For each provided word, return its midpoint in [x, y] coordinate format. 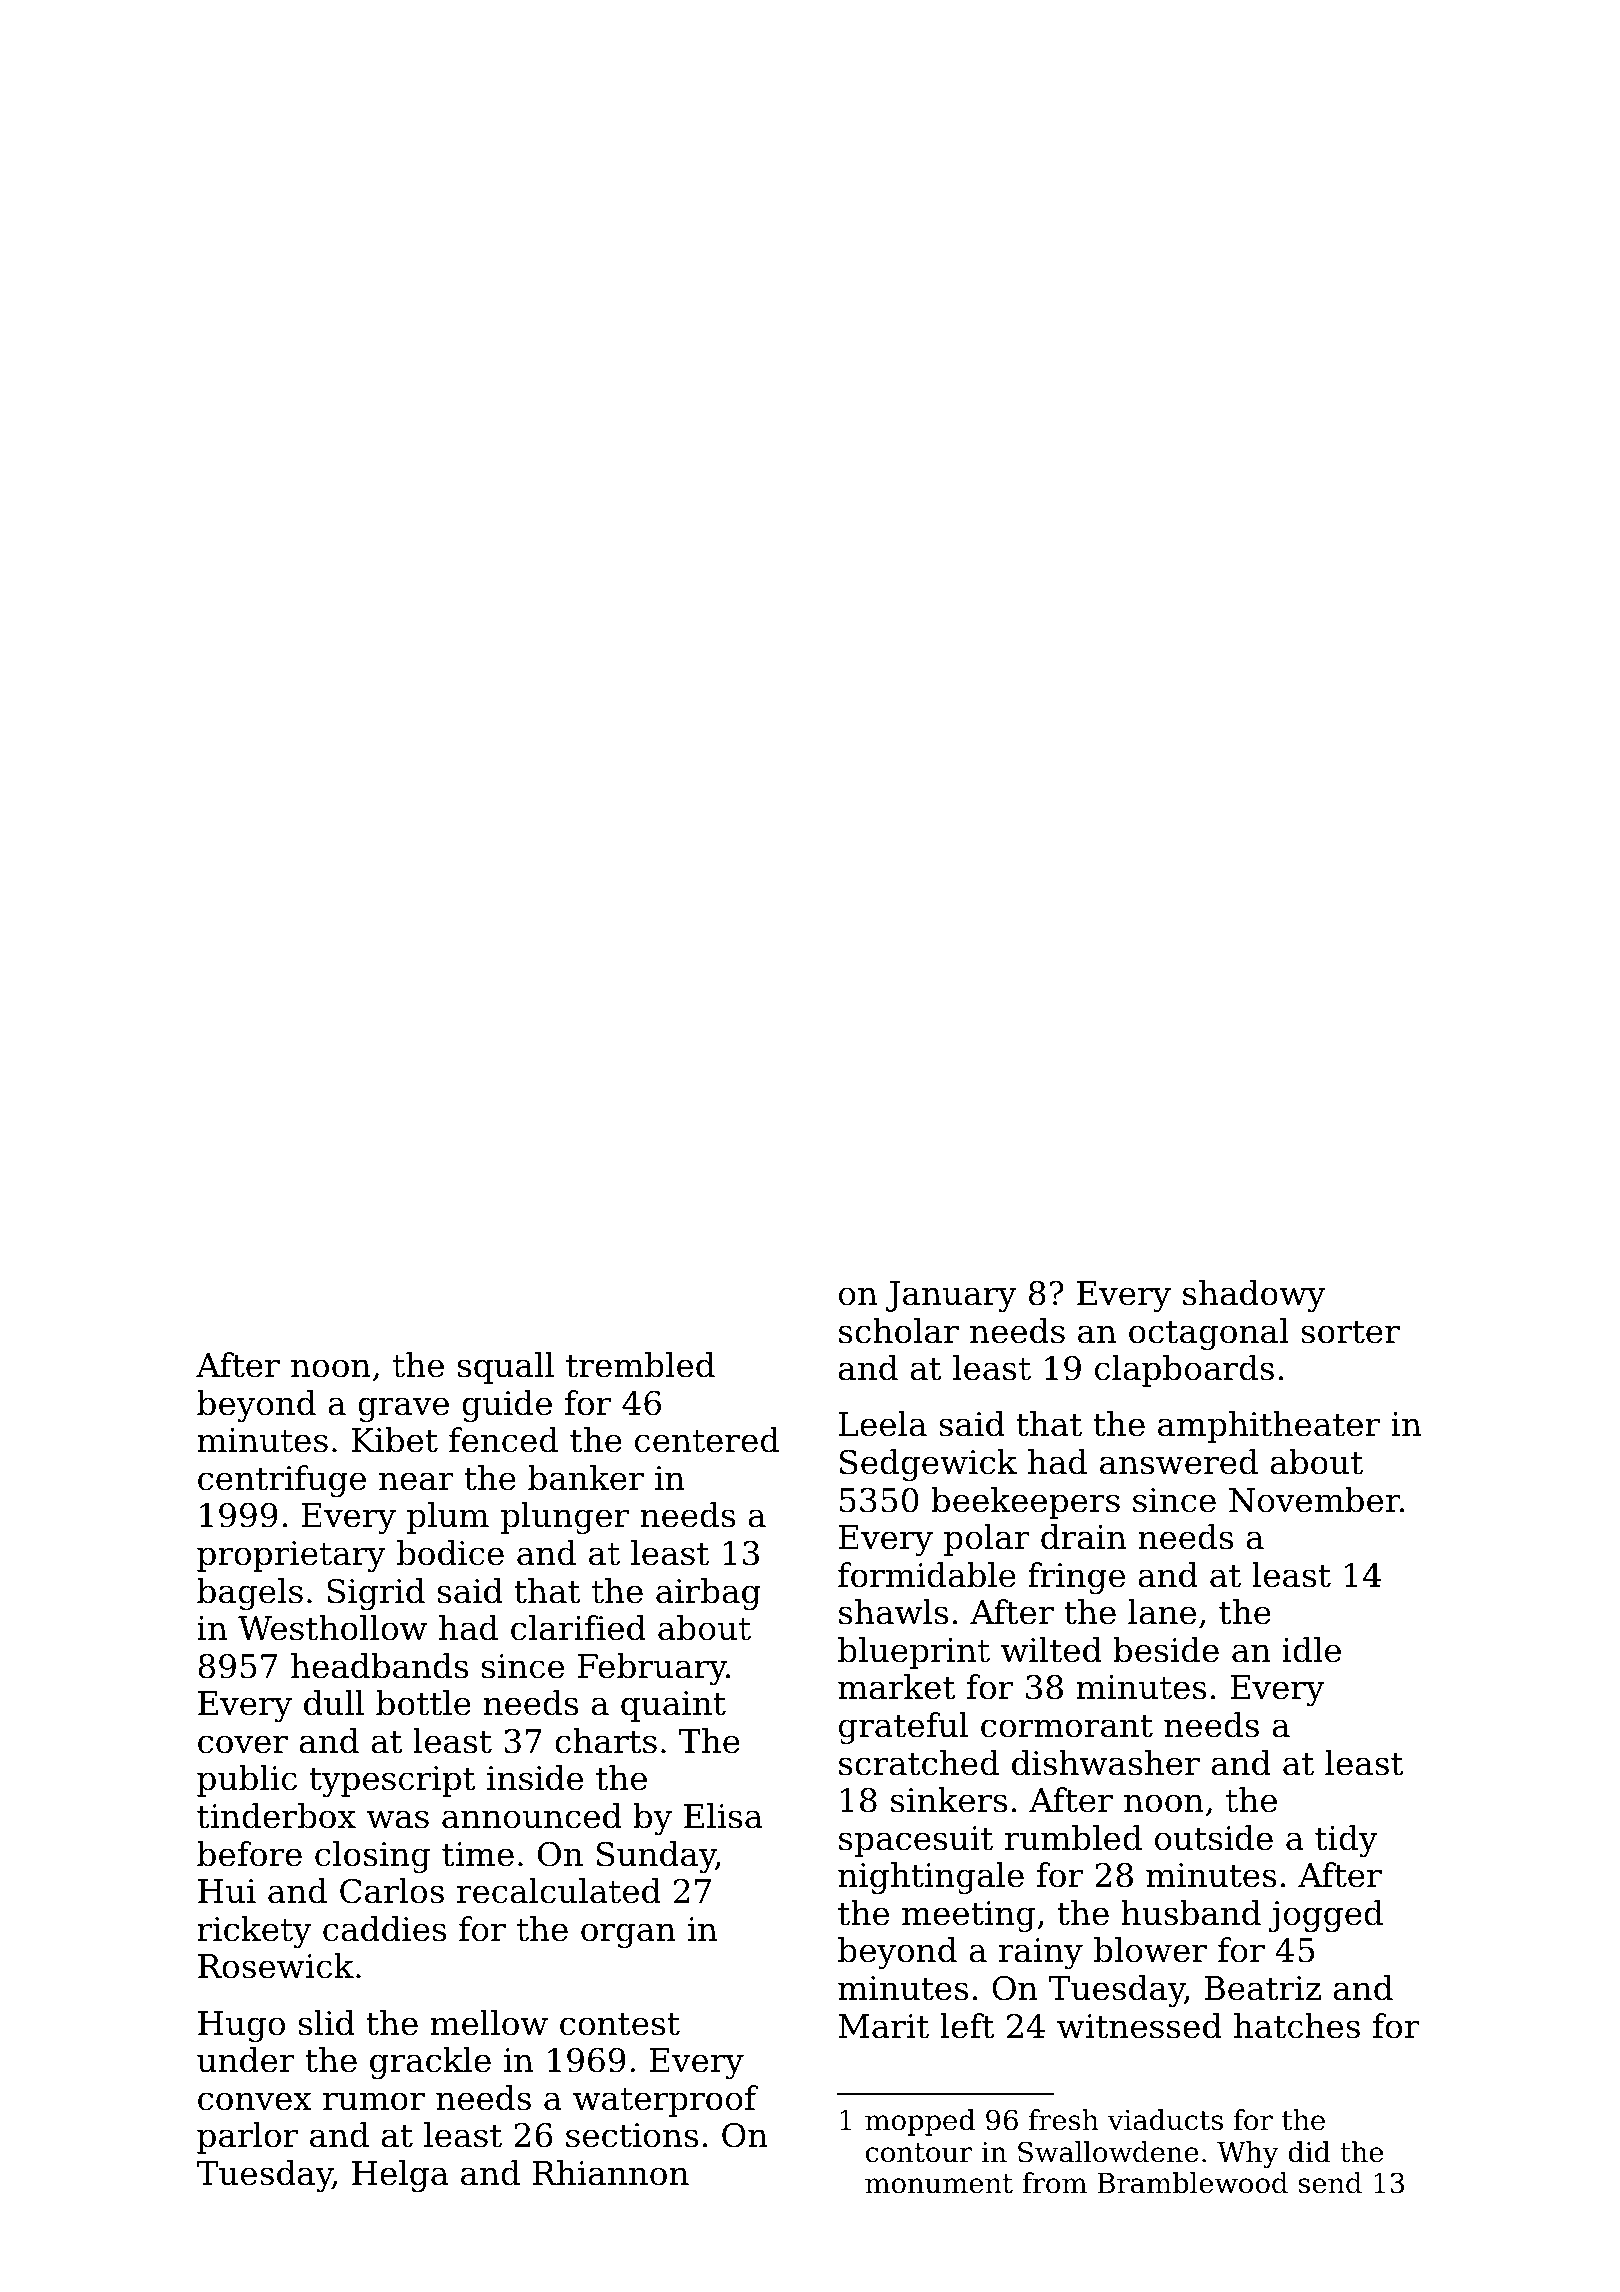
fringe [1076, 1578]
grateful [903, 1728]
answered [1179, 1462]
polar [987, 1540]
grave [403, 1409]
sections [632, 2135]
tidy [1346, 1841]
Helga [400, 2176]
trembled [640, 1365]
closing [372, 1857]
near [416, 1481]
